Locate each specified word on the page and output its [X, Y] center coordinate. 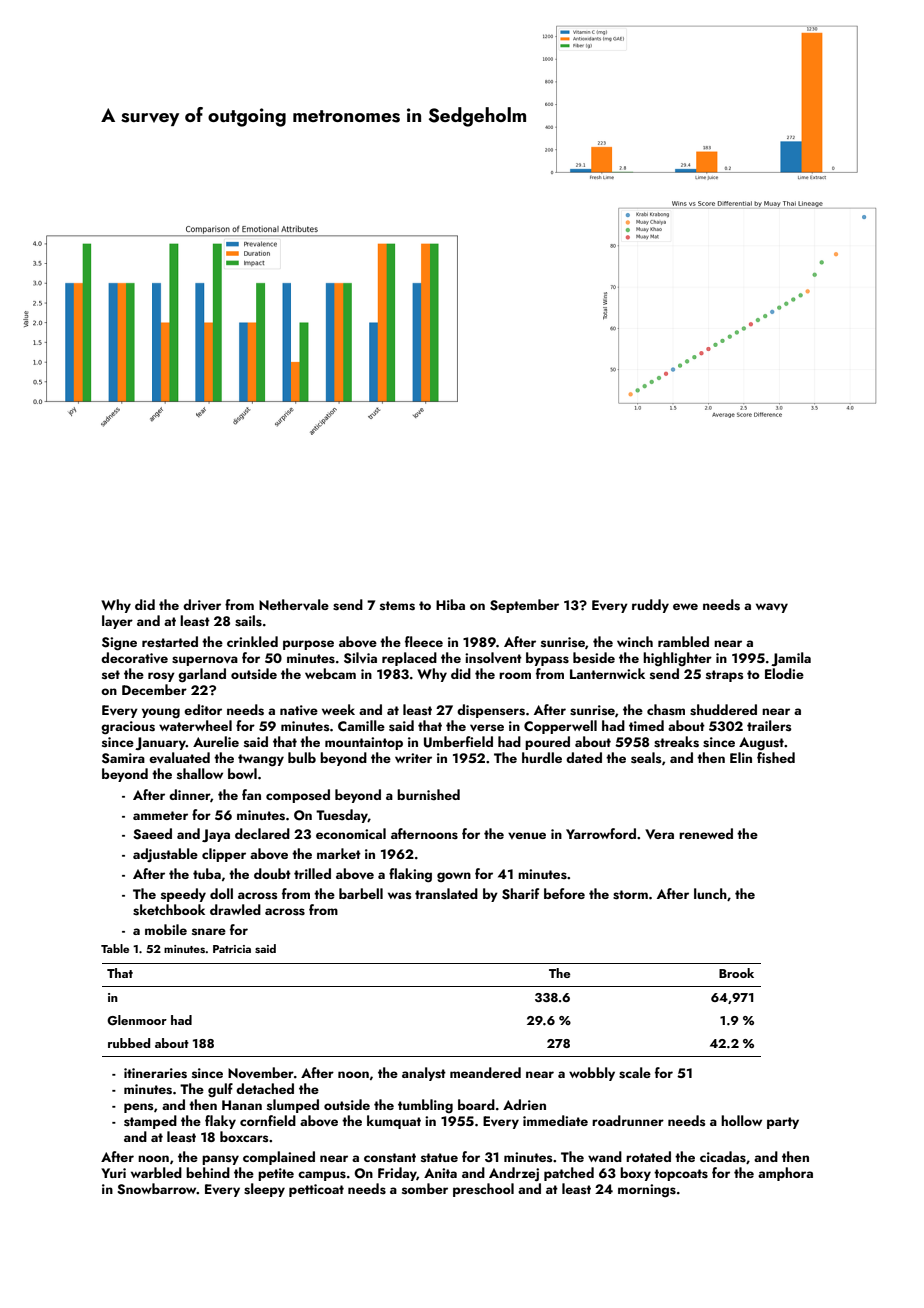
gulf [220, 1090]
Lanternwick [607, 673]
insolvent [493, 658]
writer [413, 758]
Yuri [113, 1173]
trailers [769, 725]
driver [202, 605]
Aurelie [216, 741]
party [783, 1123]
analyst [424, 1074]
